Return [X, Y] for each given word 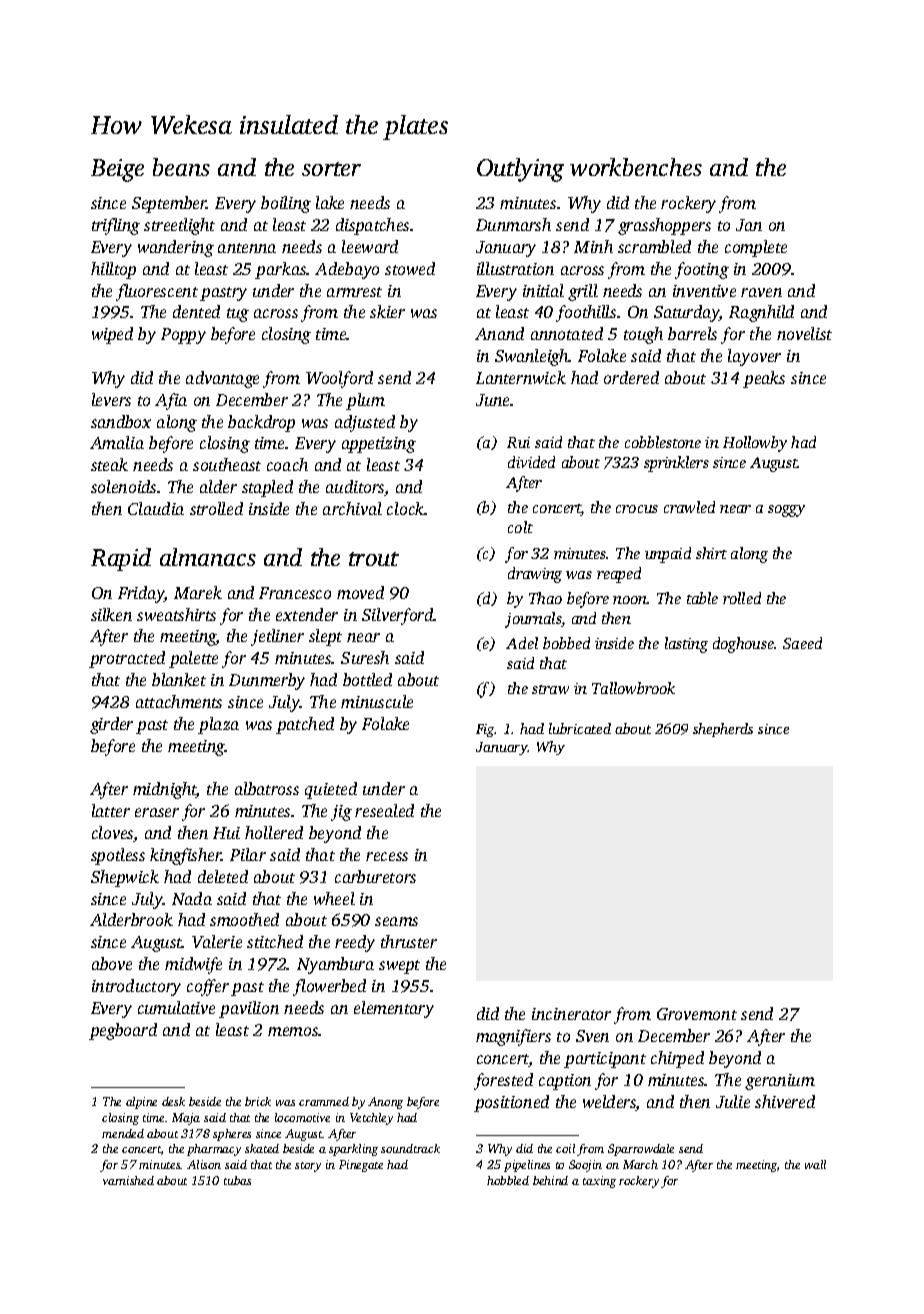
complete [756, 248]
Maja [186, 1119]
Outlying [520, 170]
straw [550, 689]
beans [181, 167]
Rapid [121, 559]
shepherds [723, 730]
